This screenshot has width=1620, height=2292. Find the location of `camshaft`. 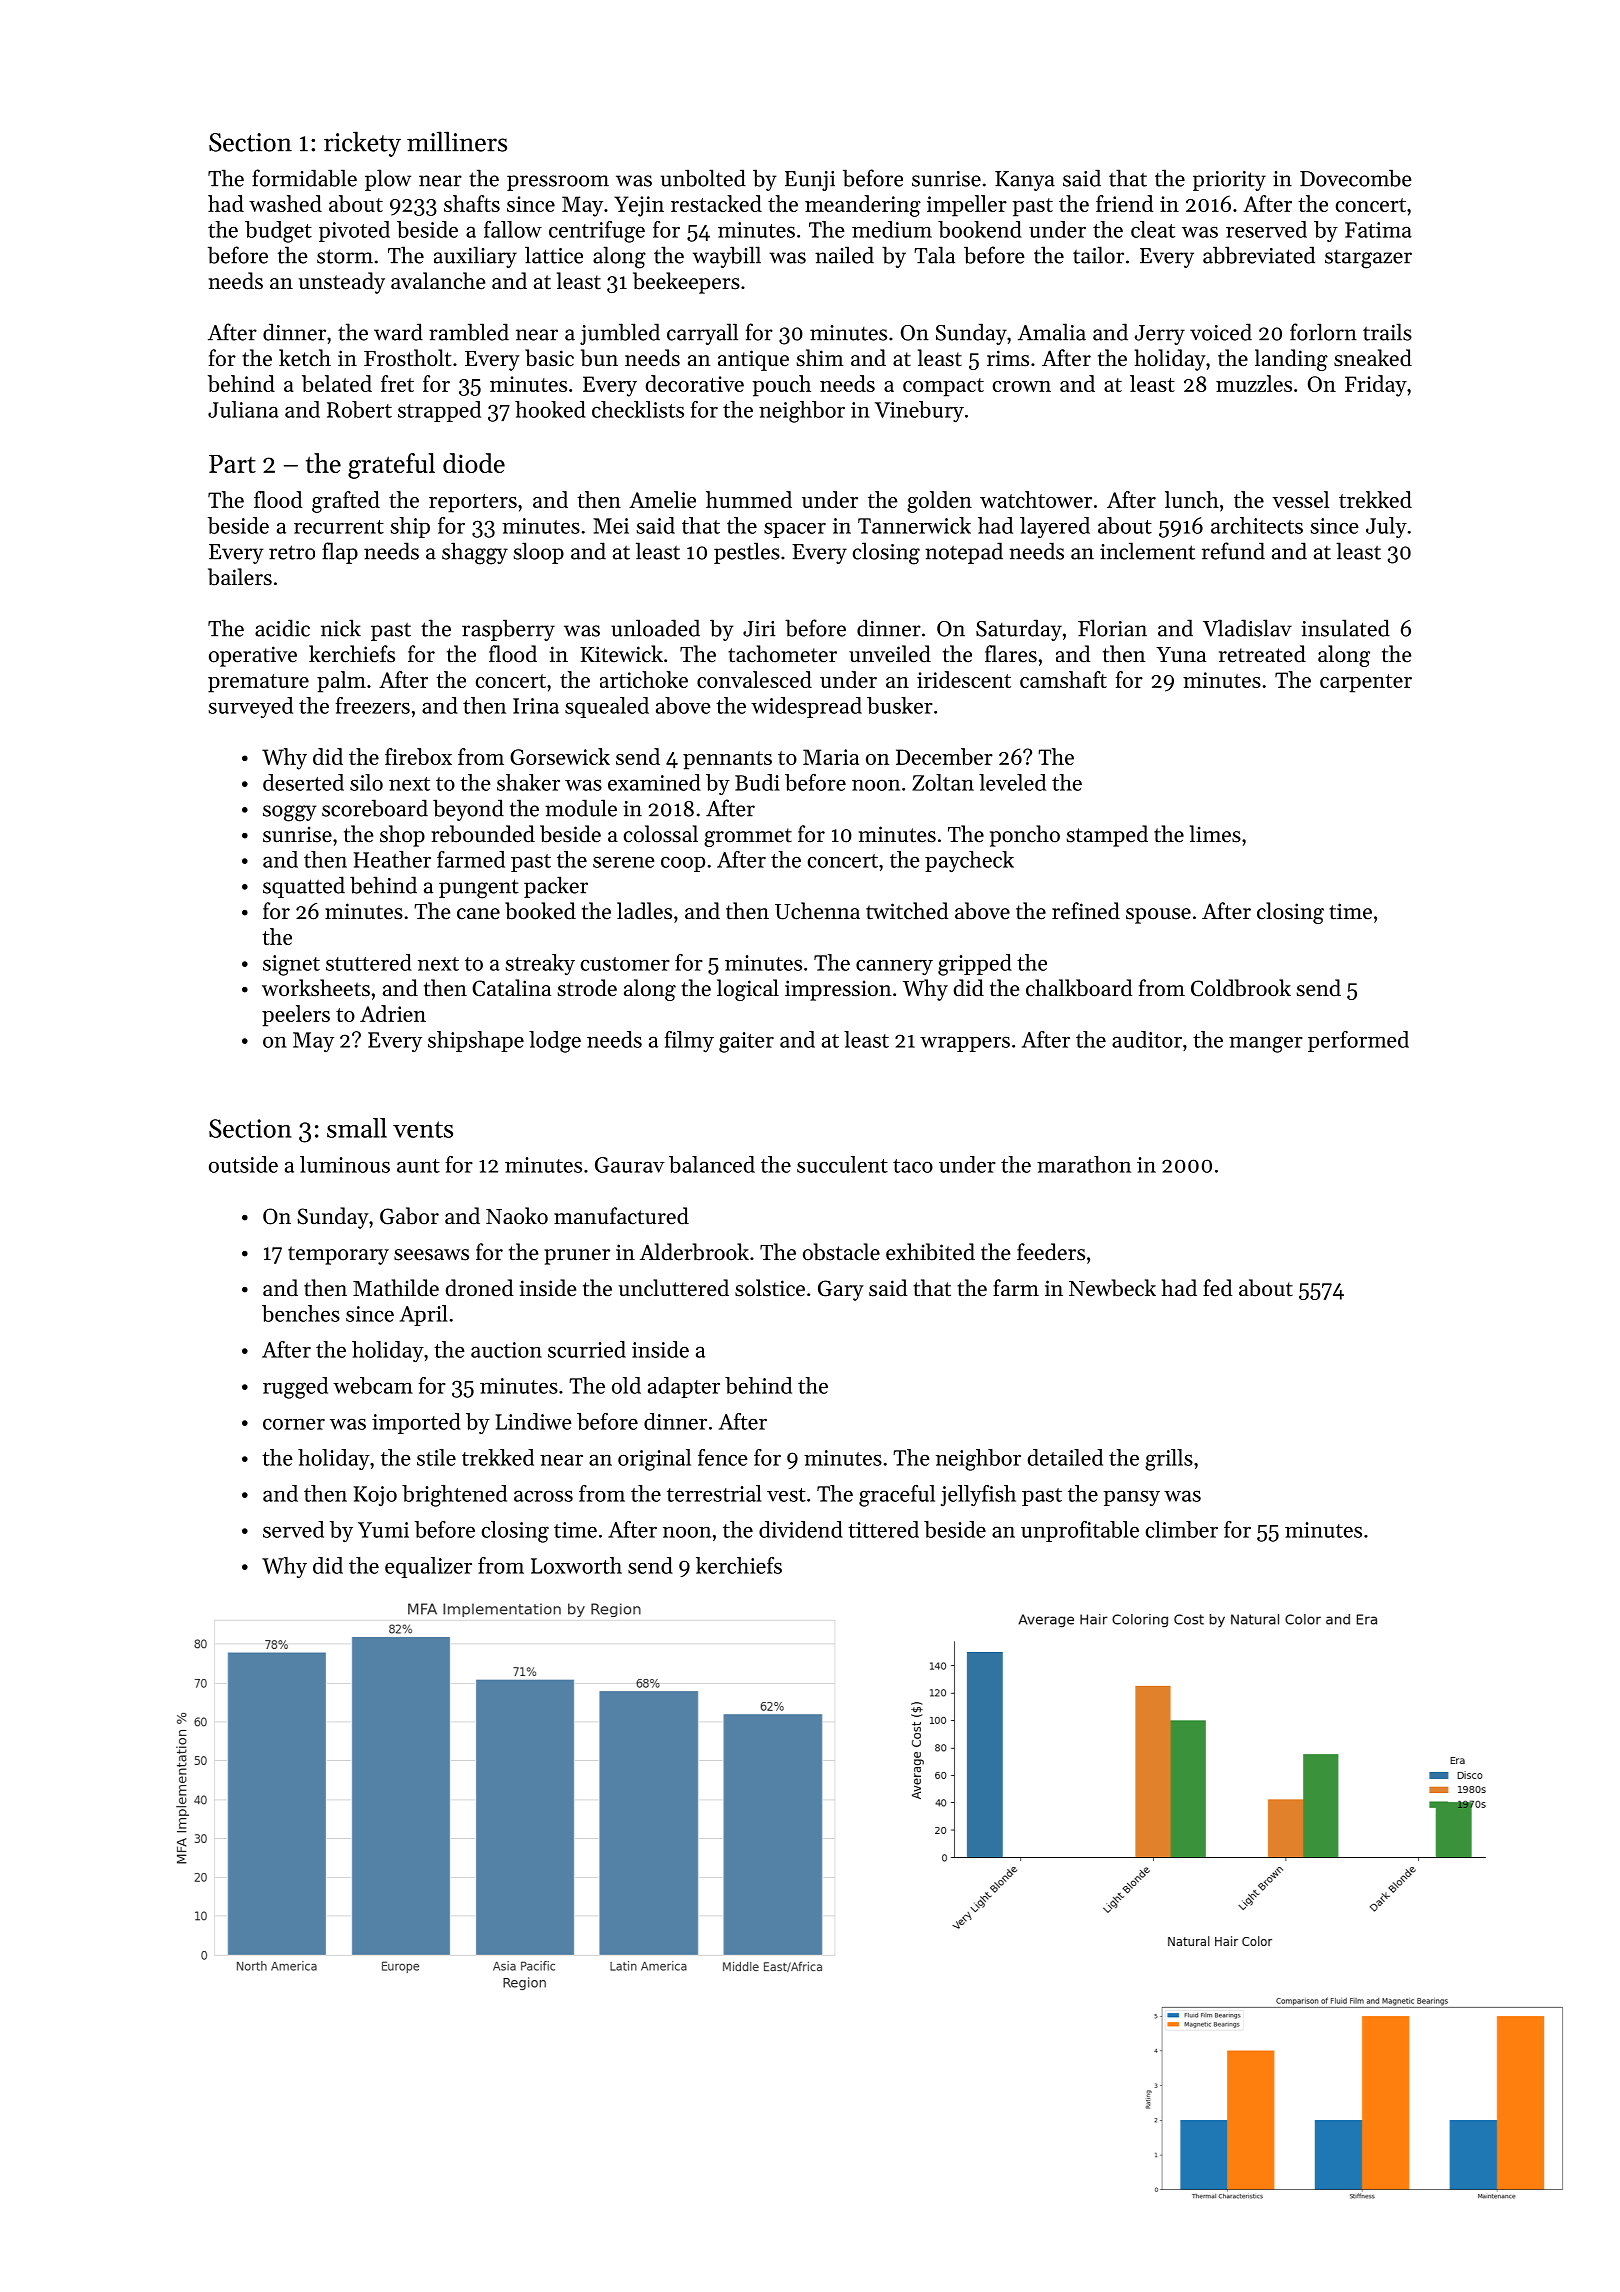

camshaft is located at coordinates (1063, 679).
